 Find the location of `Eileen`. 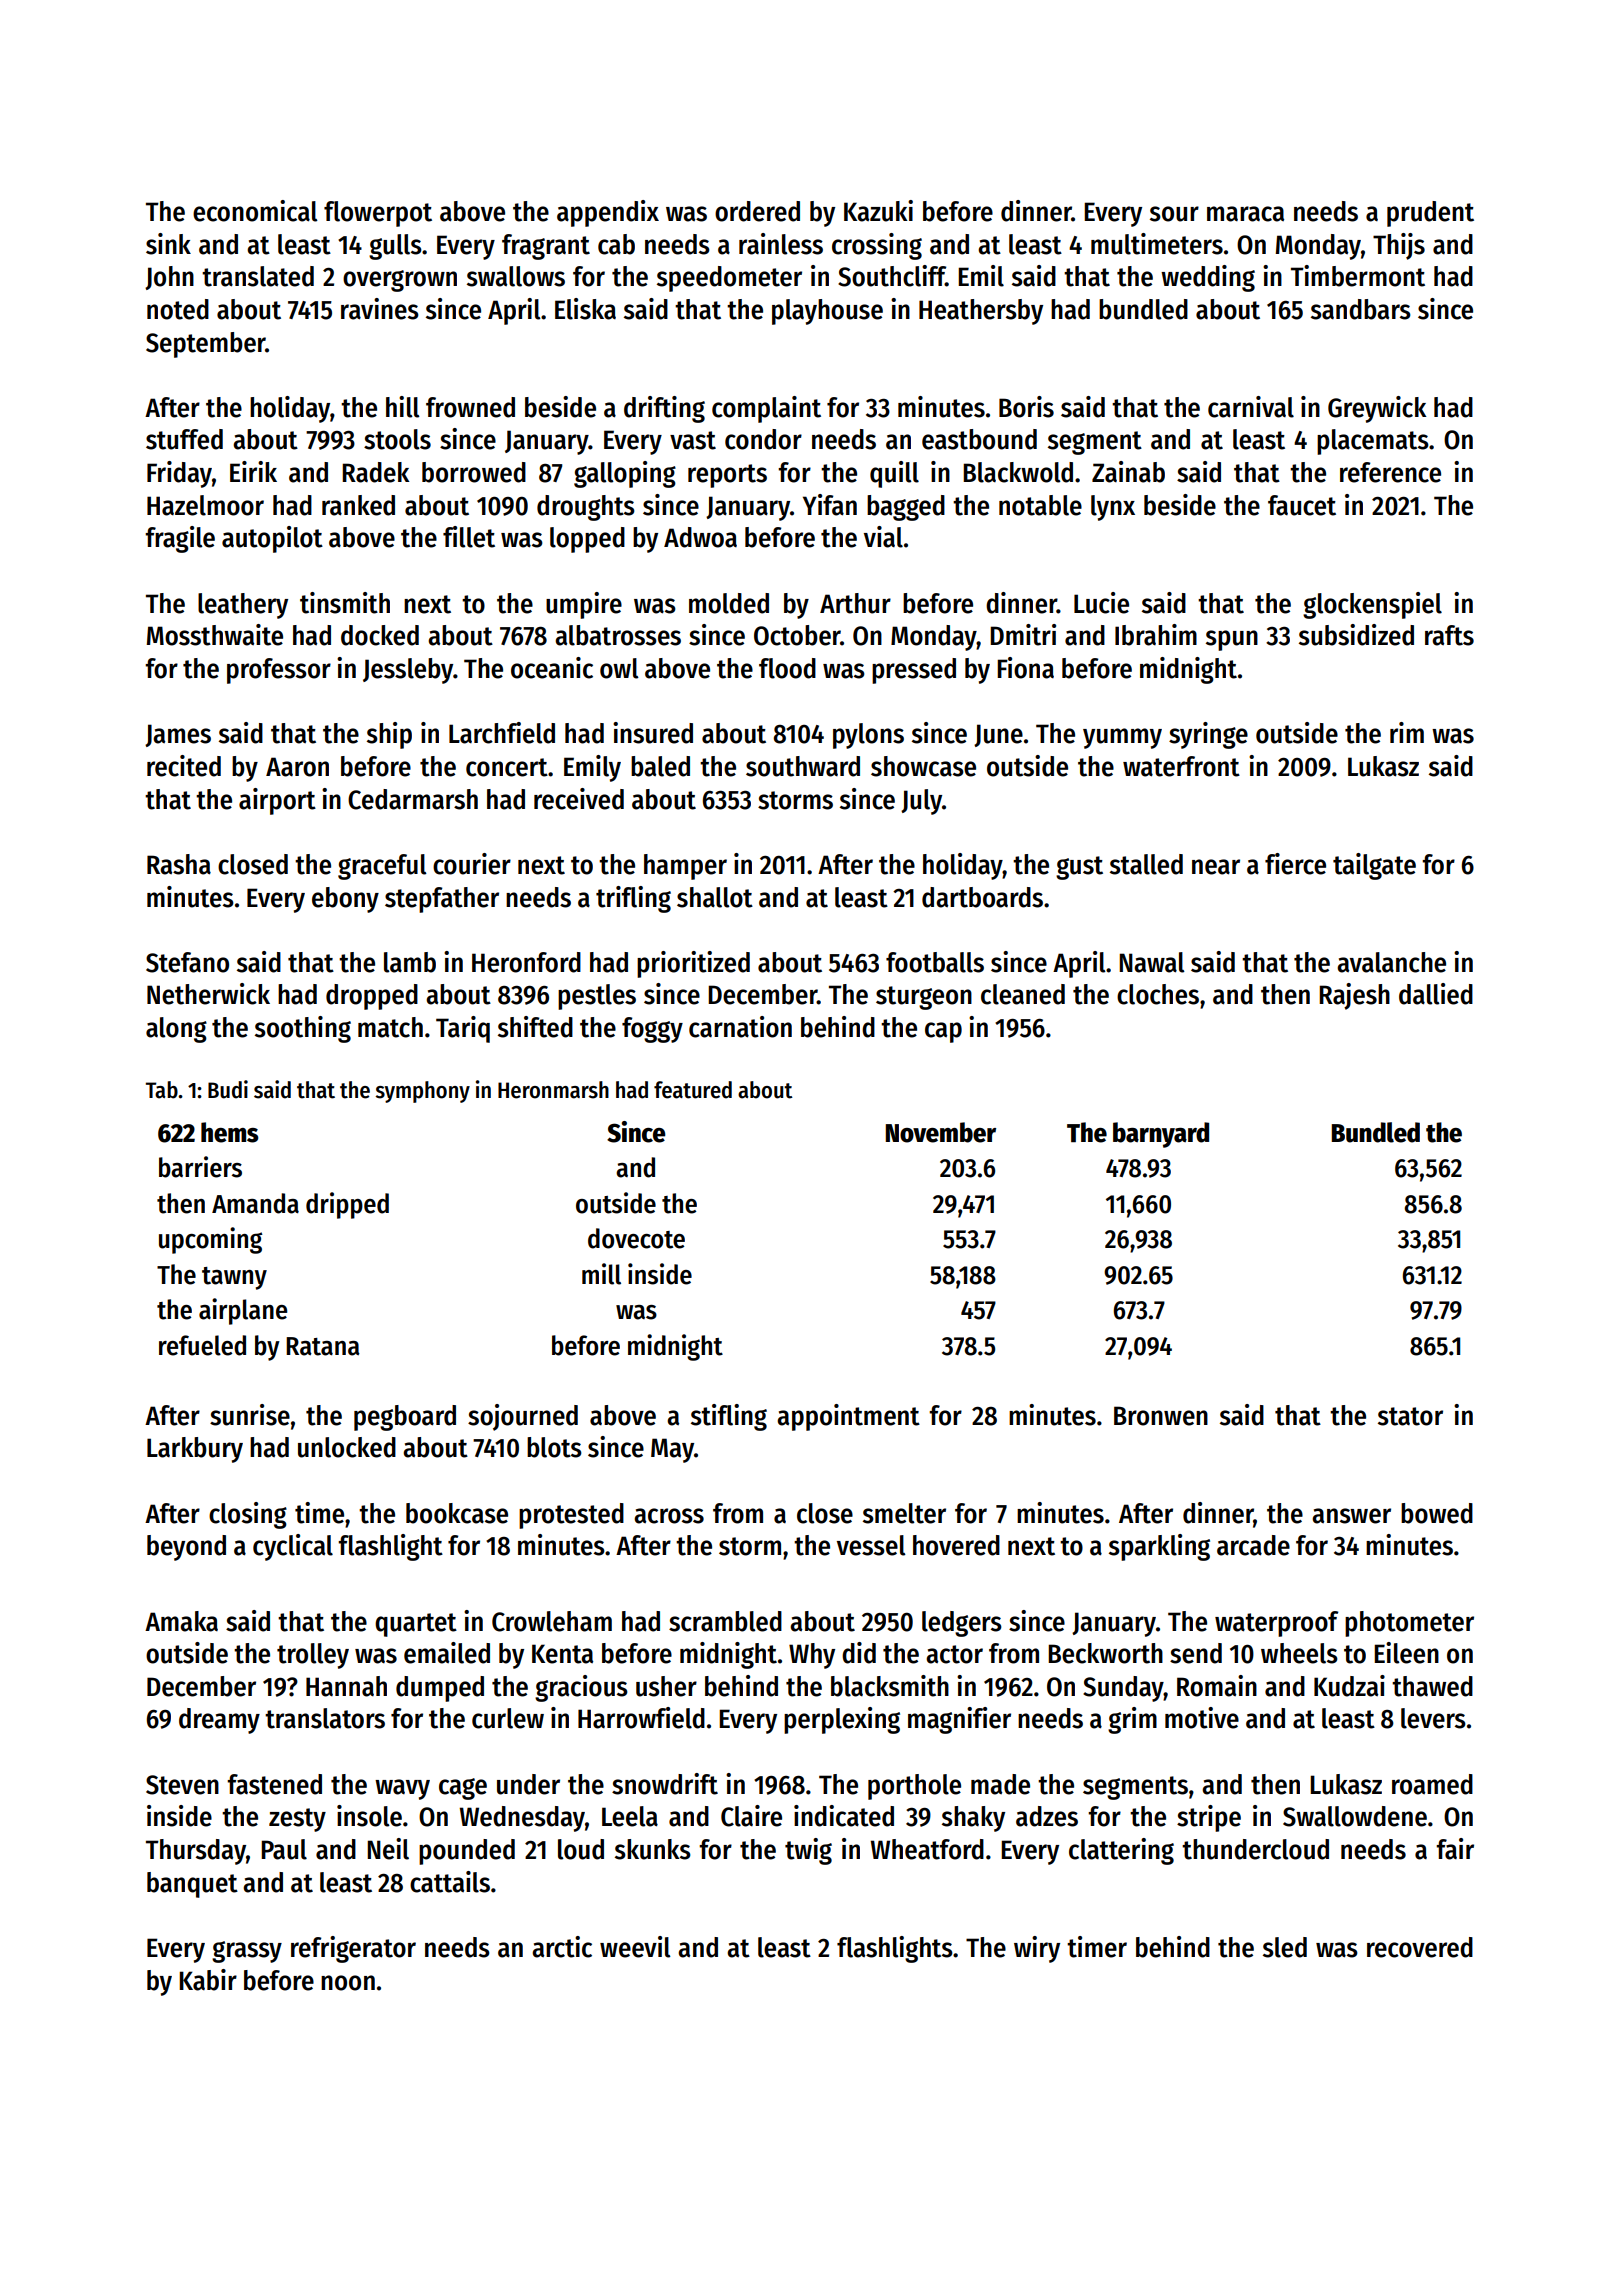

Eileen is located at coordinates (1406, 1653).
